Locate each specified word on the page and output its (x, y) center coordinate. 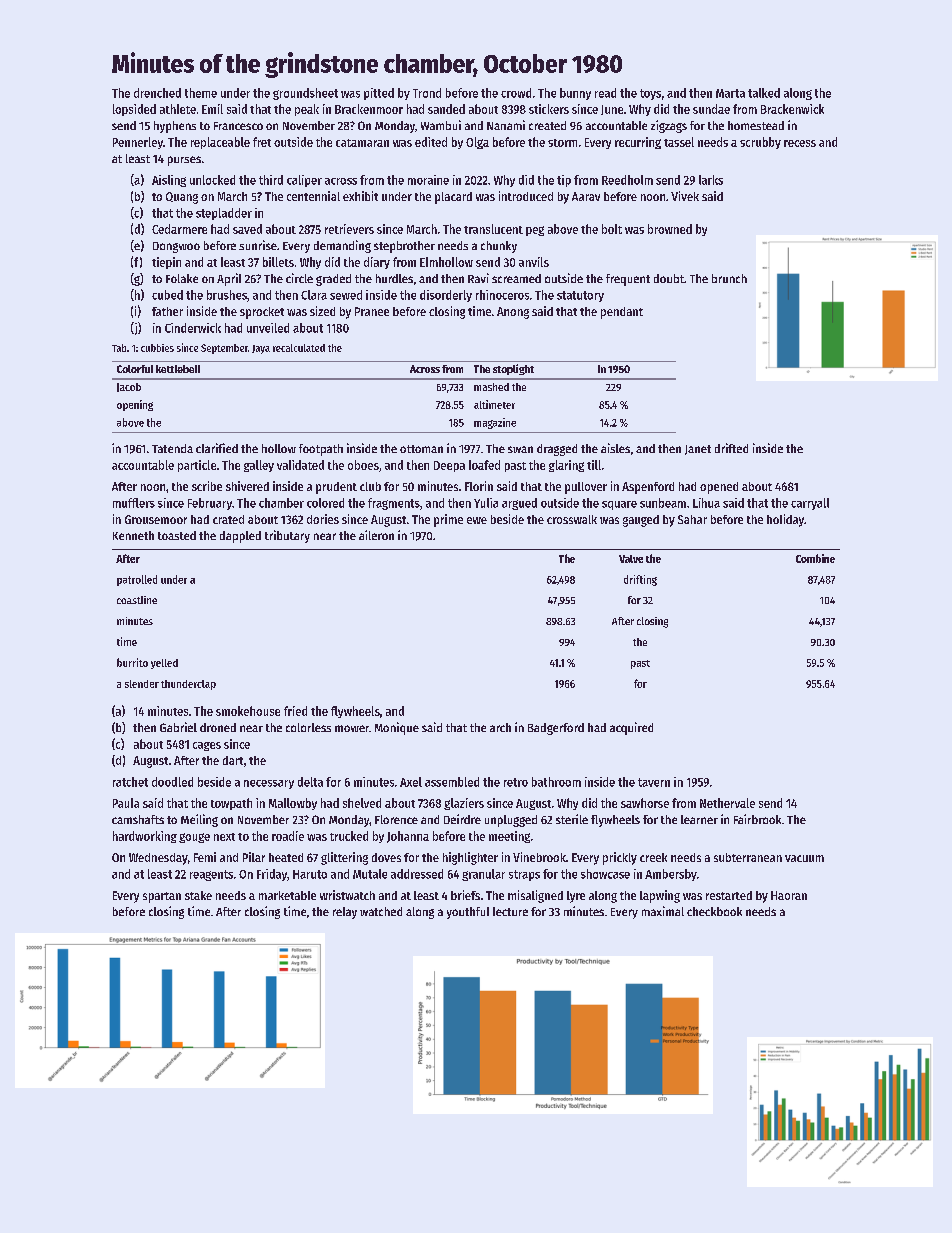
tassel (679, 142)
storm (562, 143)
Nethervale (727, 803)
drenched (157, 93)
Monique (397, 728)
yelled (164, 664)
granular (483, 875)
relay (345, 913)
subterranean (748, 857)
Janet (698, 450)
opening (135, 405)
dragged (557, 450)
